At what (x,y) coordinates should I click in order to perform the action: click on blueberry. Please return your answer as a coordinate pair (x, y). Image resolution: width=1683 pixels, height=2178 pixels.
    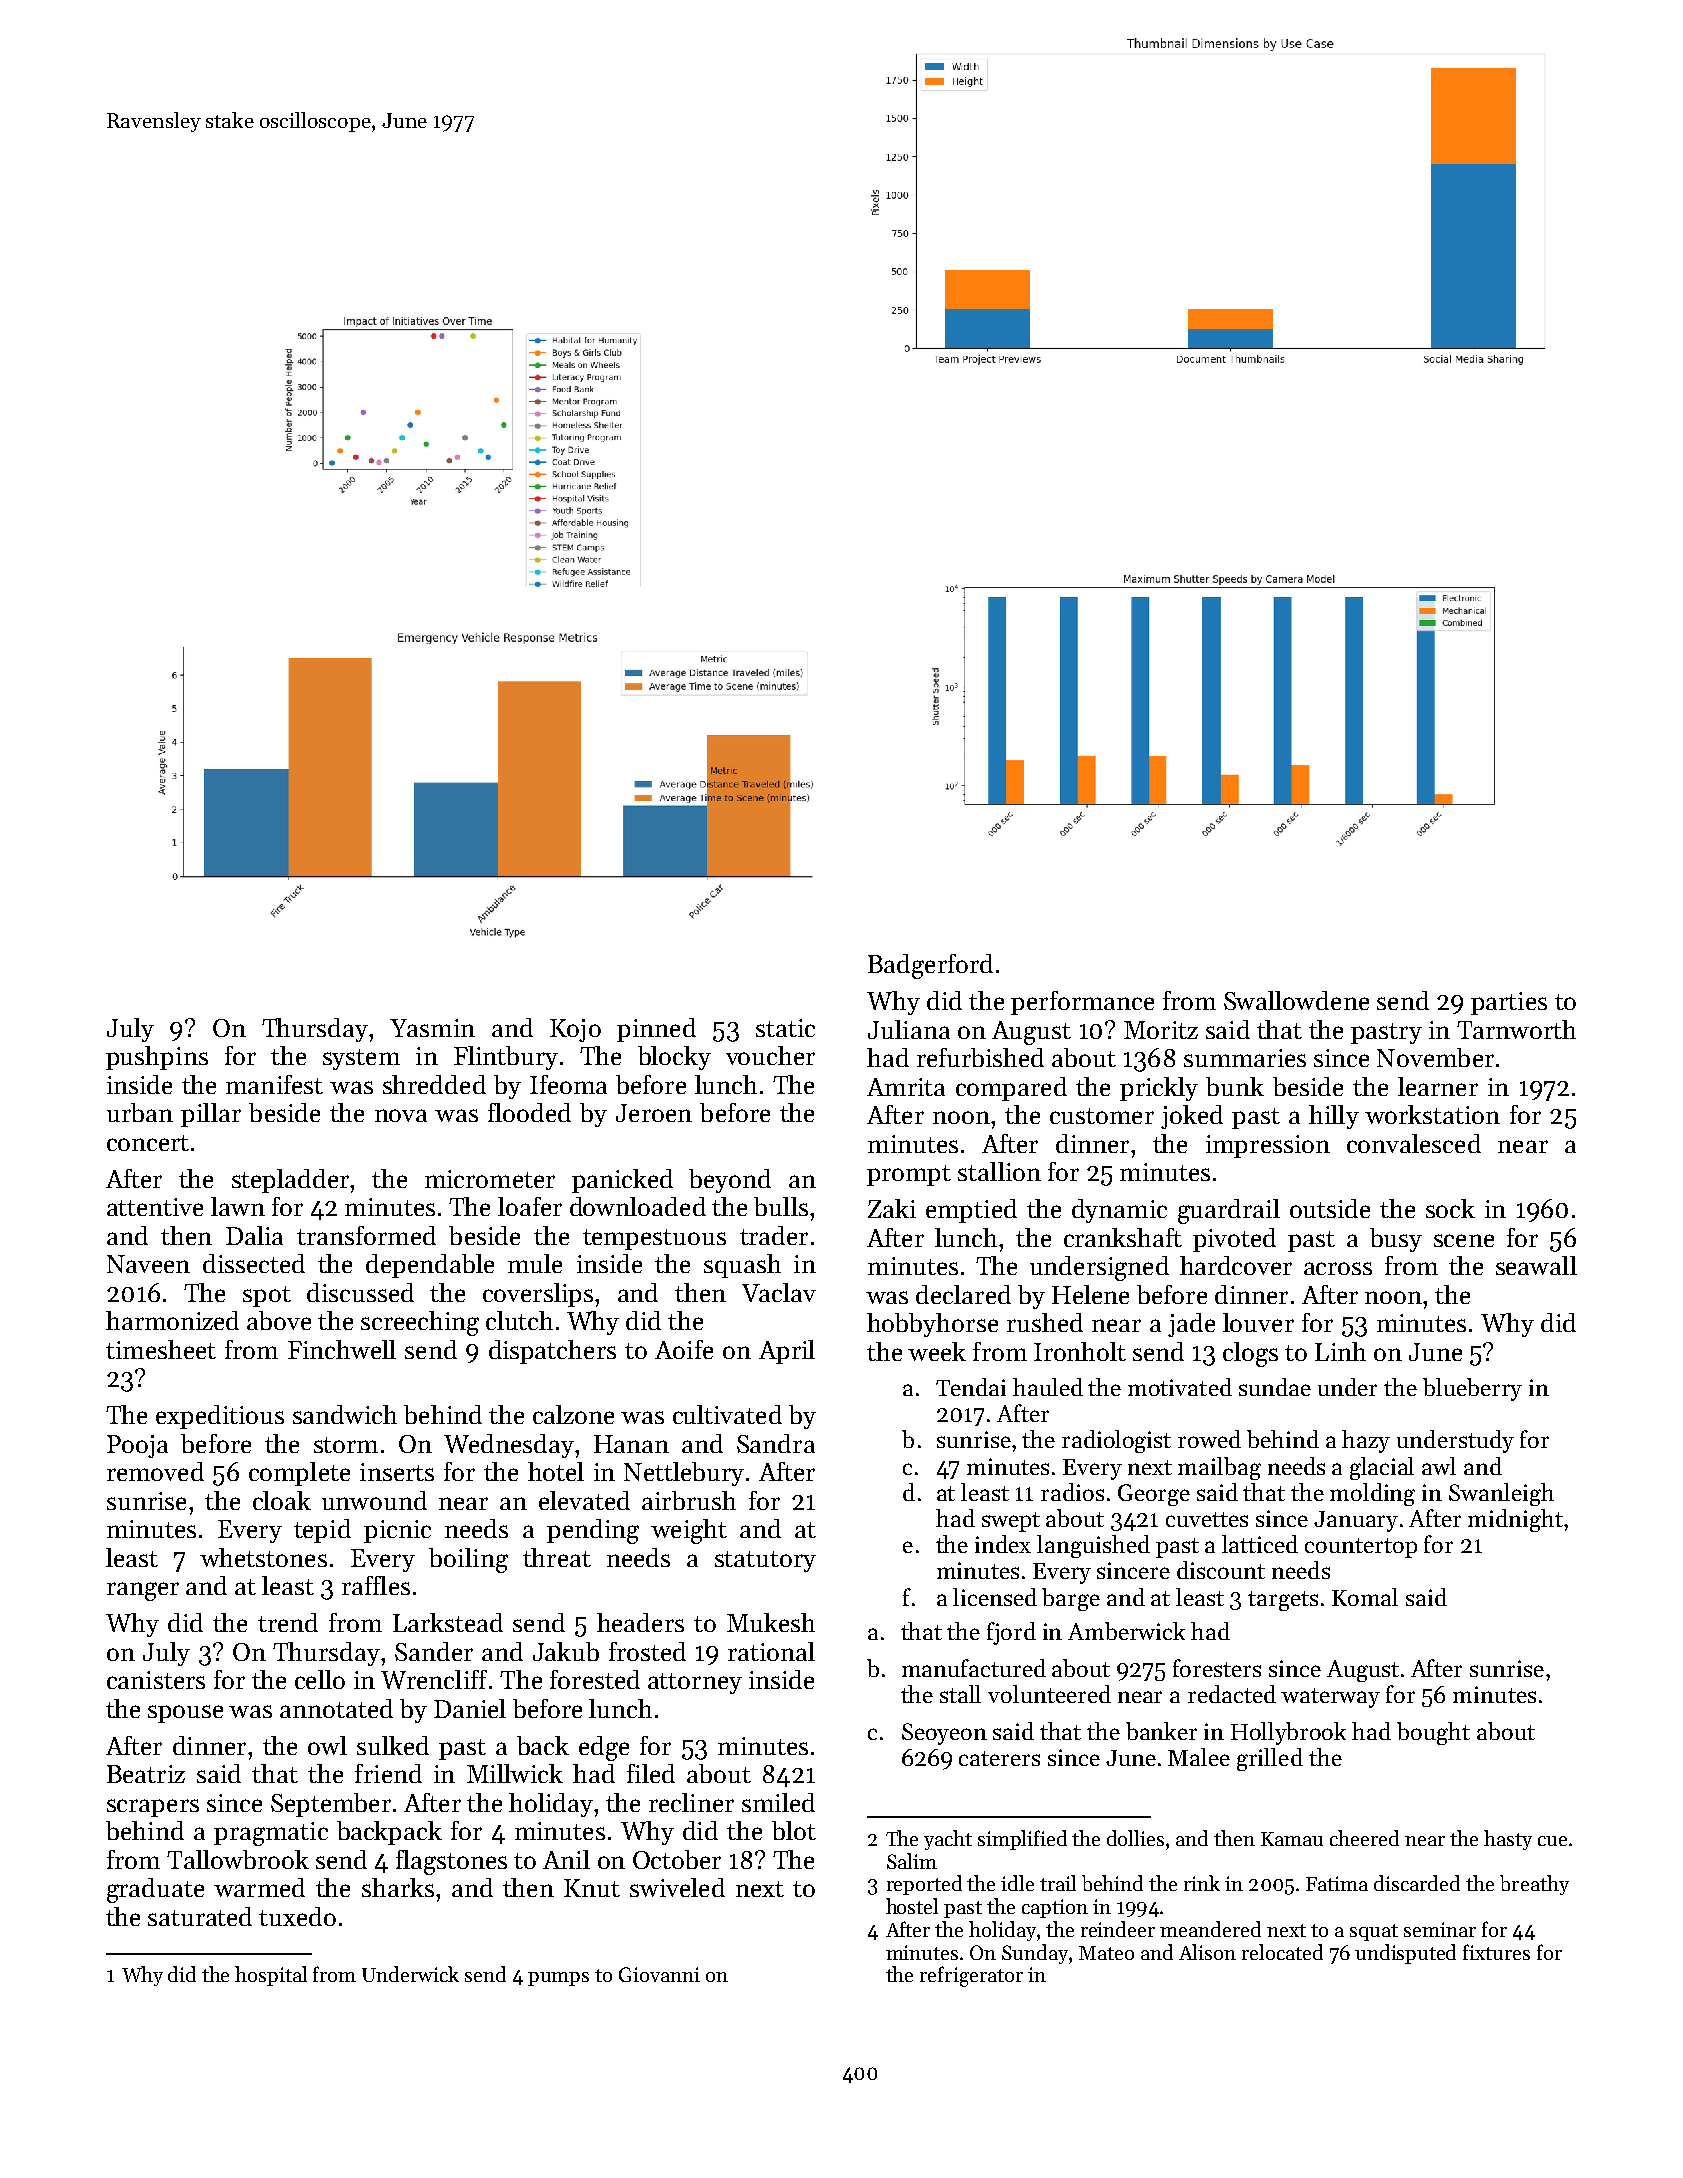
    Looking at the image, I should click on (1472, 1389).
